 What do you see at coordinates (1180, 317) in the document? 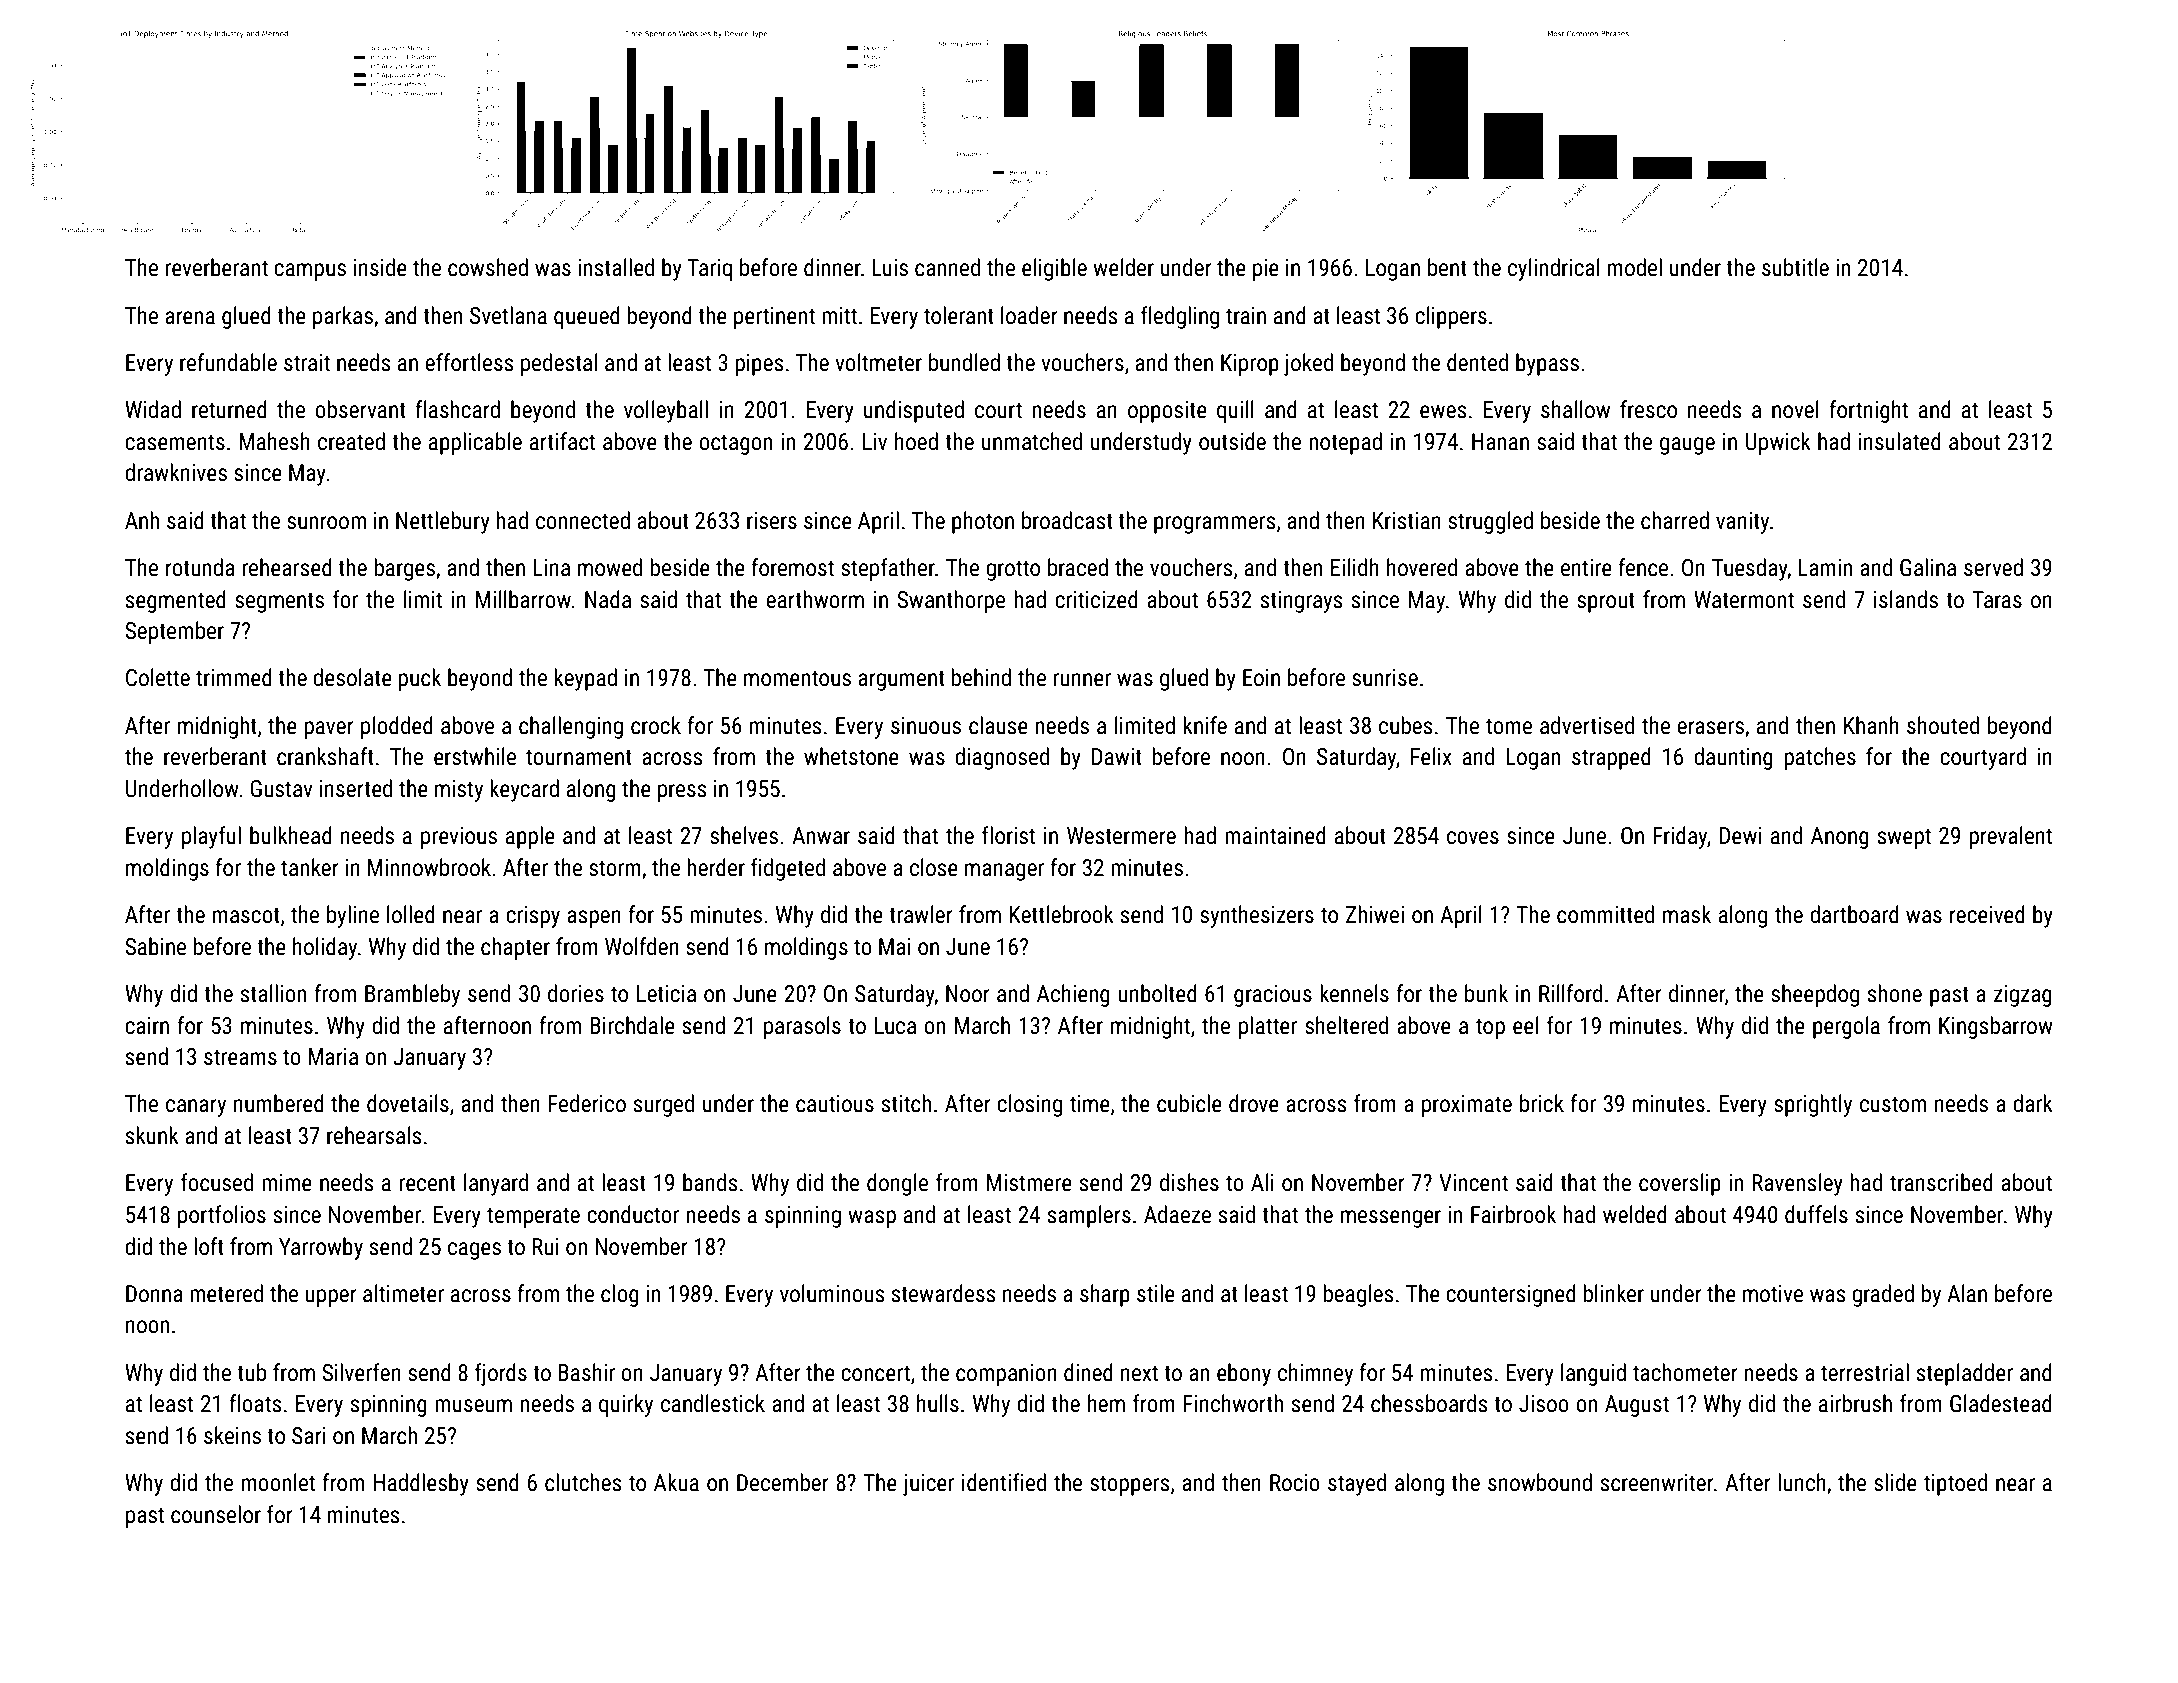
I see `fledgling` at bounding box center [1180, 317].
